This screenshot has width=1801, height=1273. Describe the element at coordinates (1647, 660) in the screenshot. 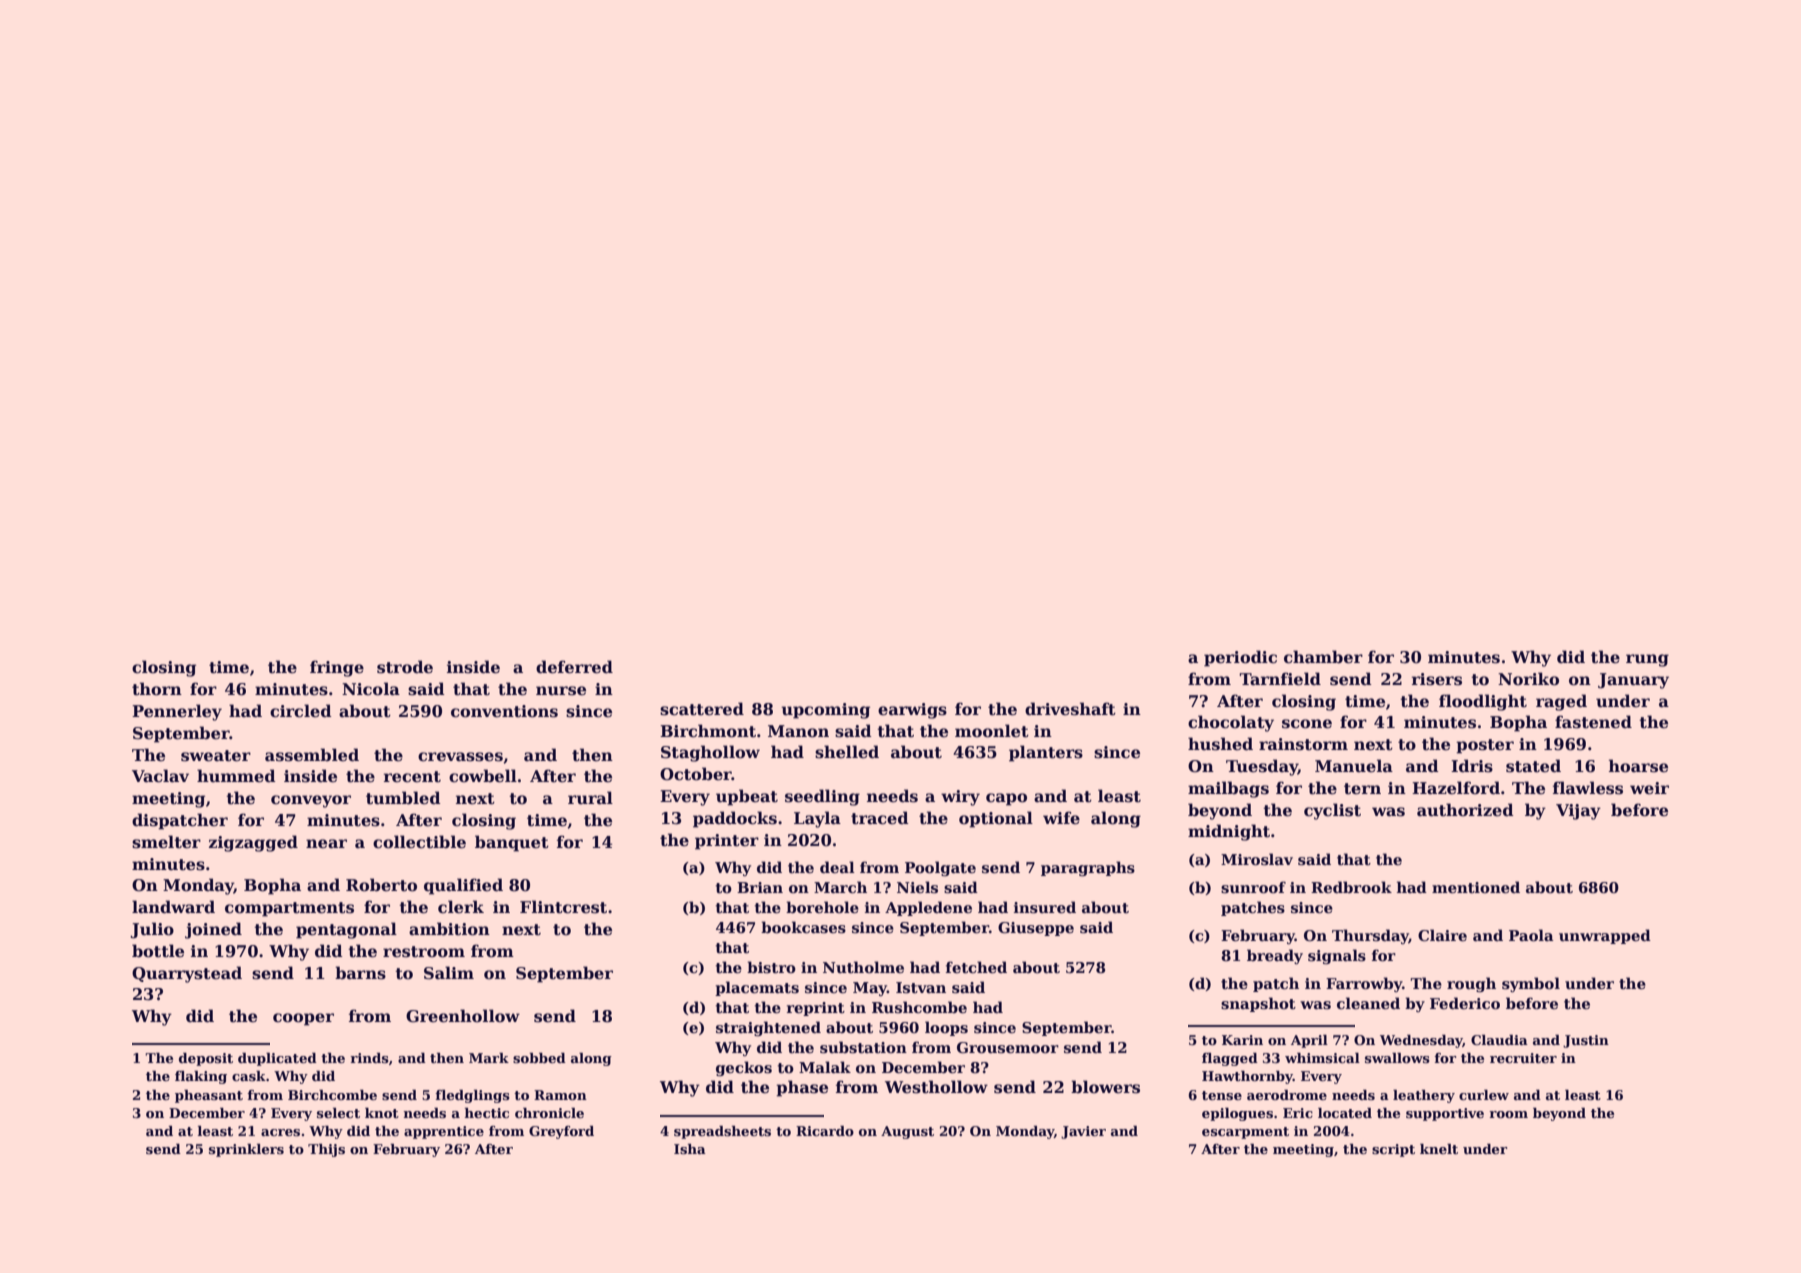

I see `rung` at that location.
